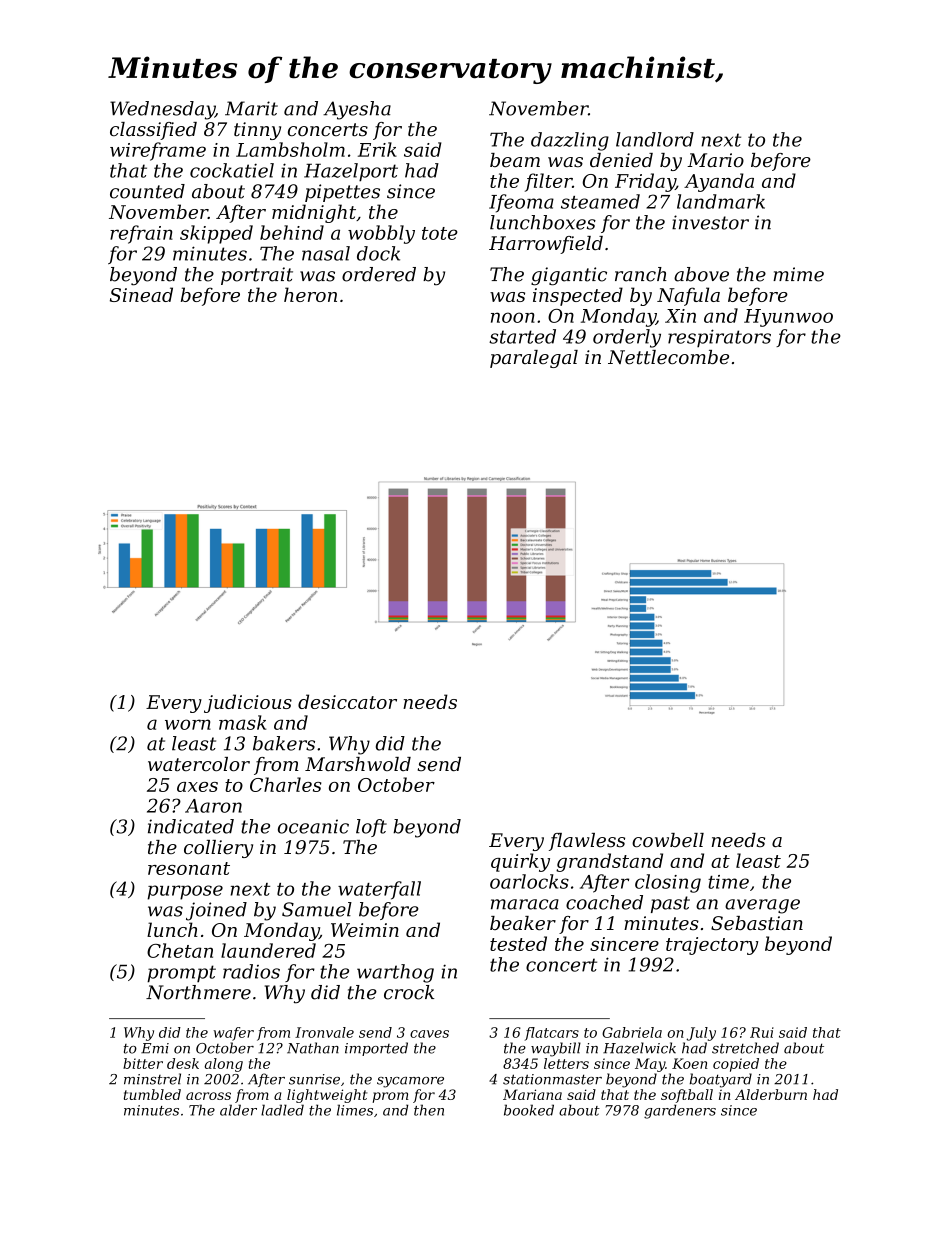  Describe the element at coordinates (668, 840) in the document. I see `cowbell` at that location.
